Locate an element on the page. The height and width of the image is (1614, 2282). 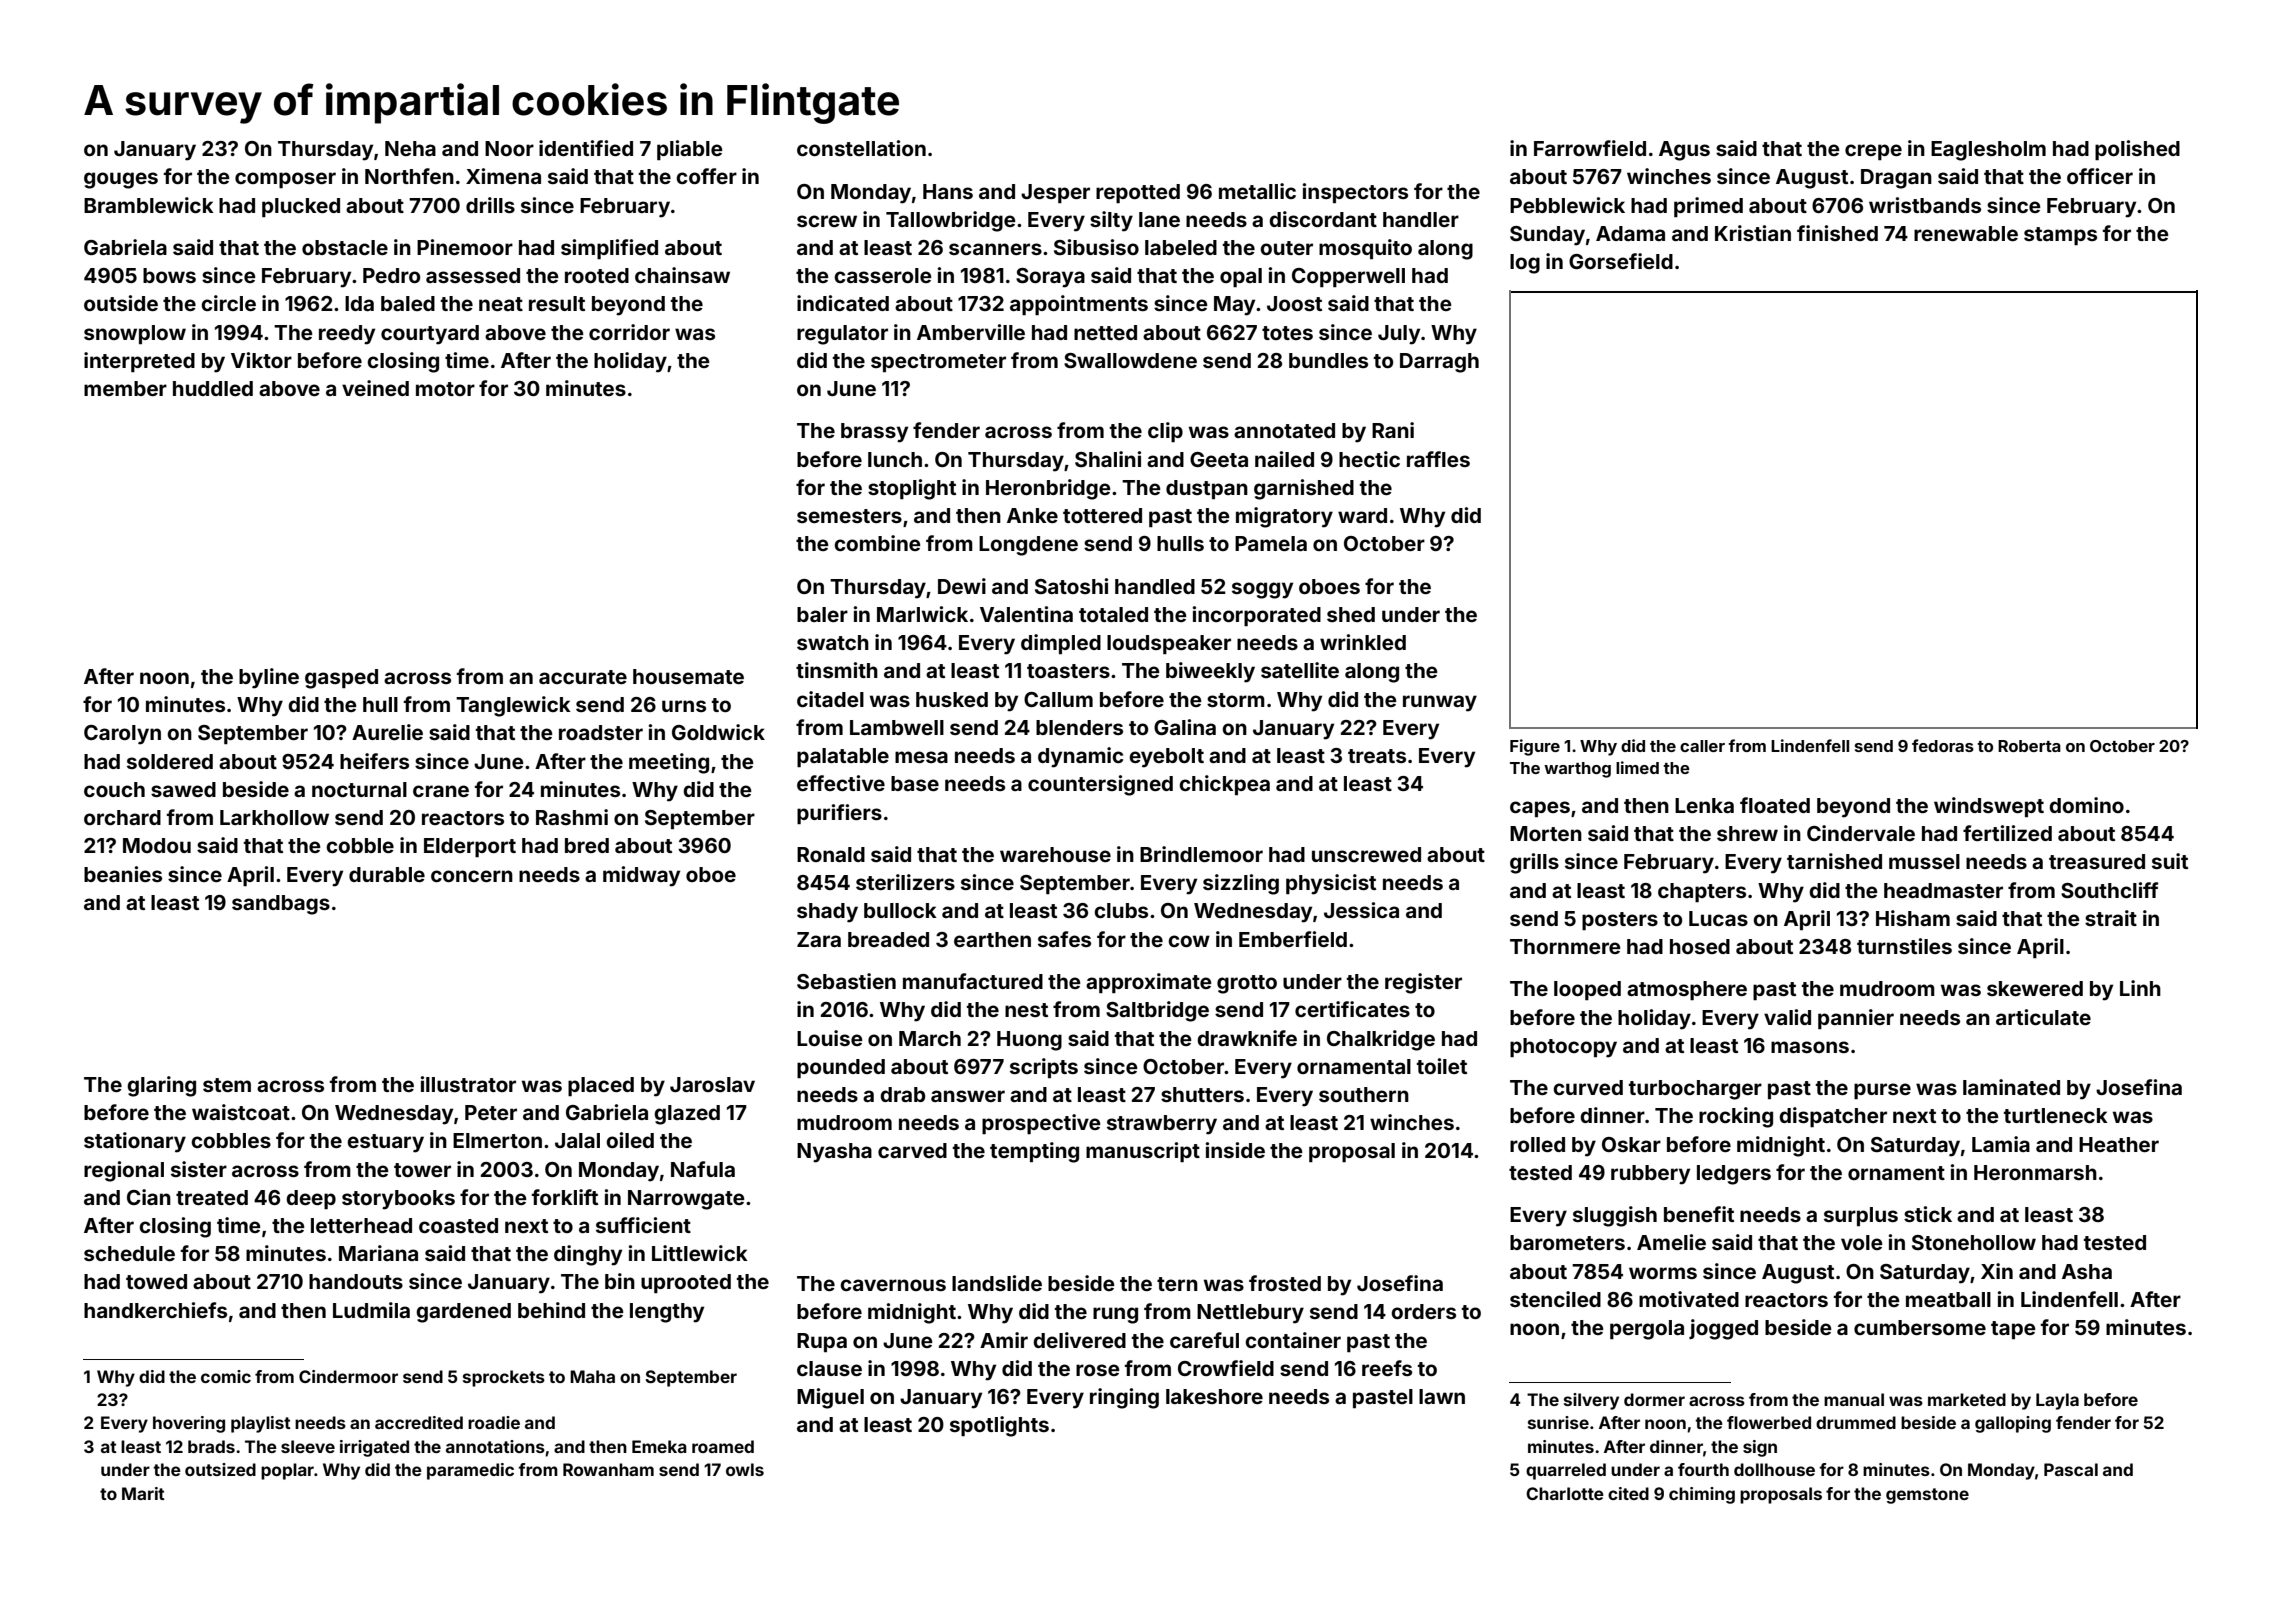
Littlewick is located at coordinates (700, 1253).
